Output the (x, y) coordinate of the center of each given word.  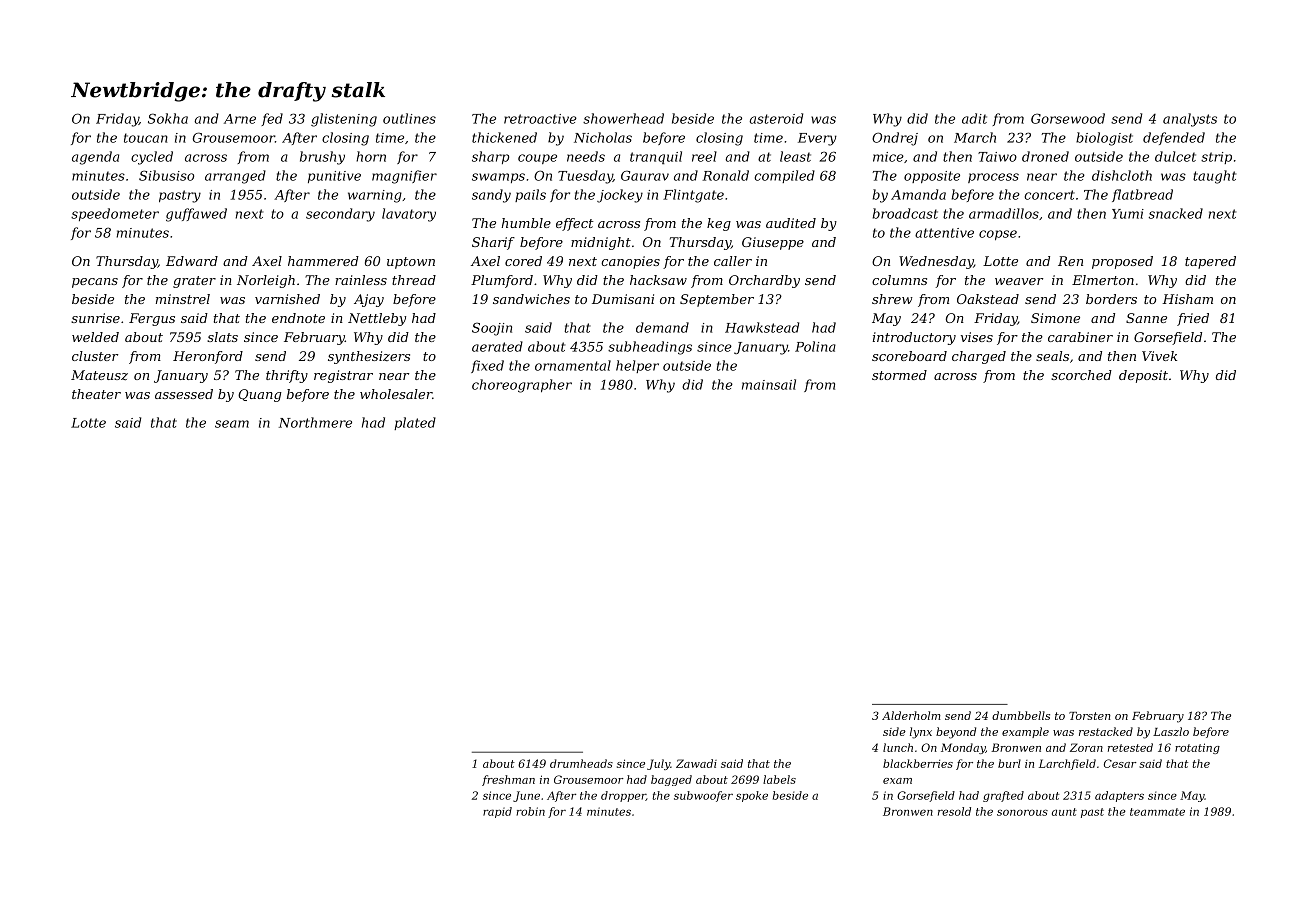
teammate (1157, 812)
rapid (497, 812)
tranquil (656, 157)
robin (530, 811)
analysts (1190, 120)
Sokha (168, 118)
